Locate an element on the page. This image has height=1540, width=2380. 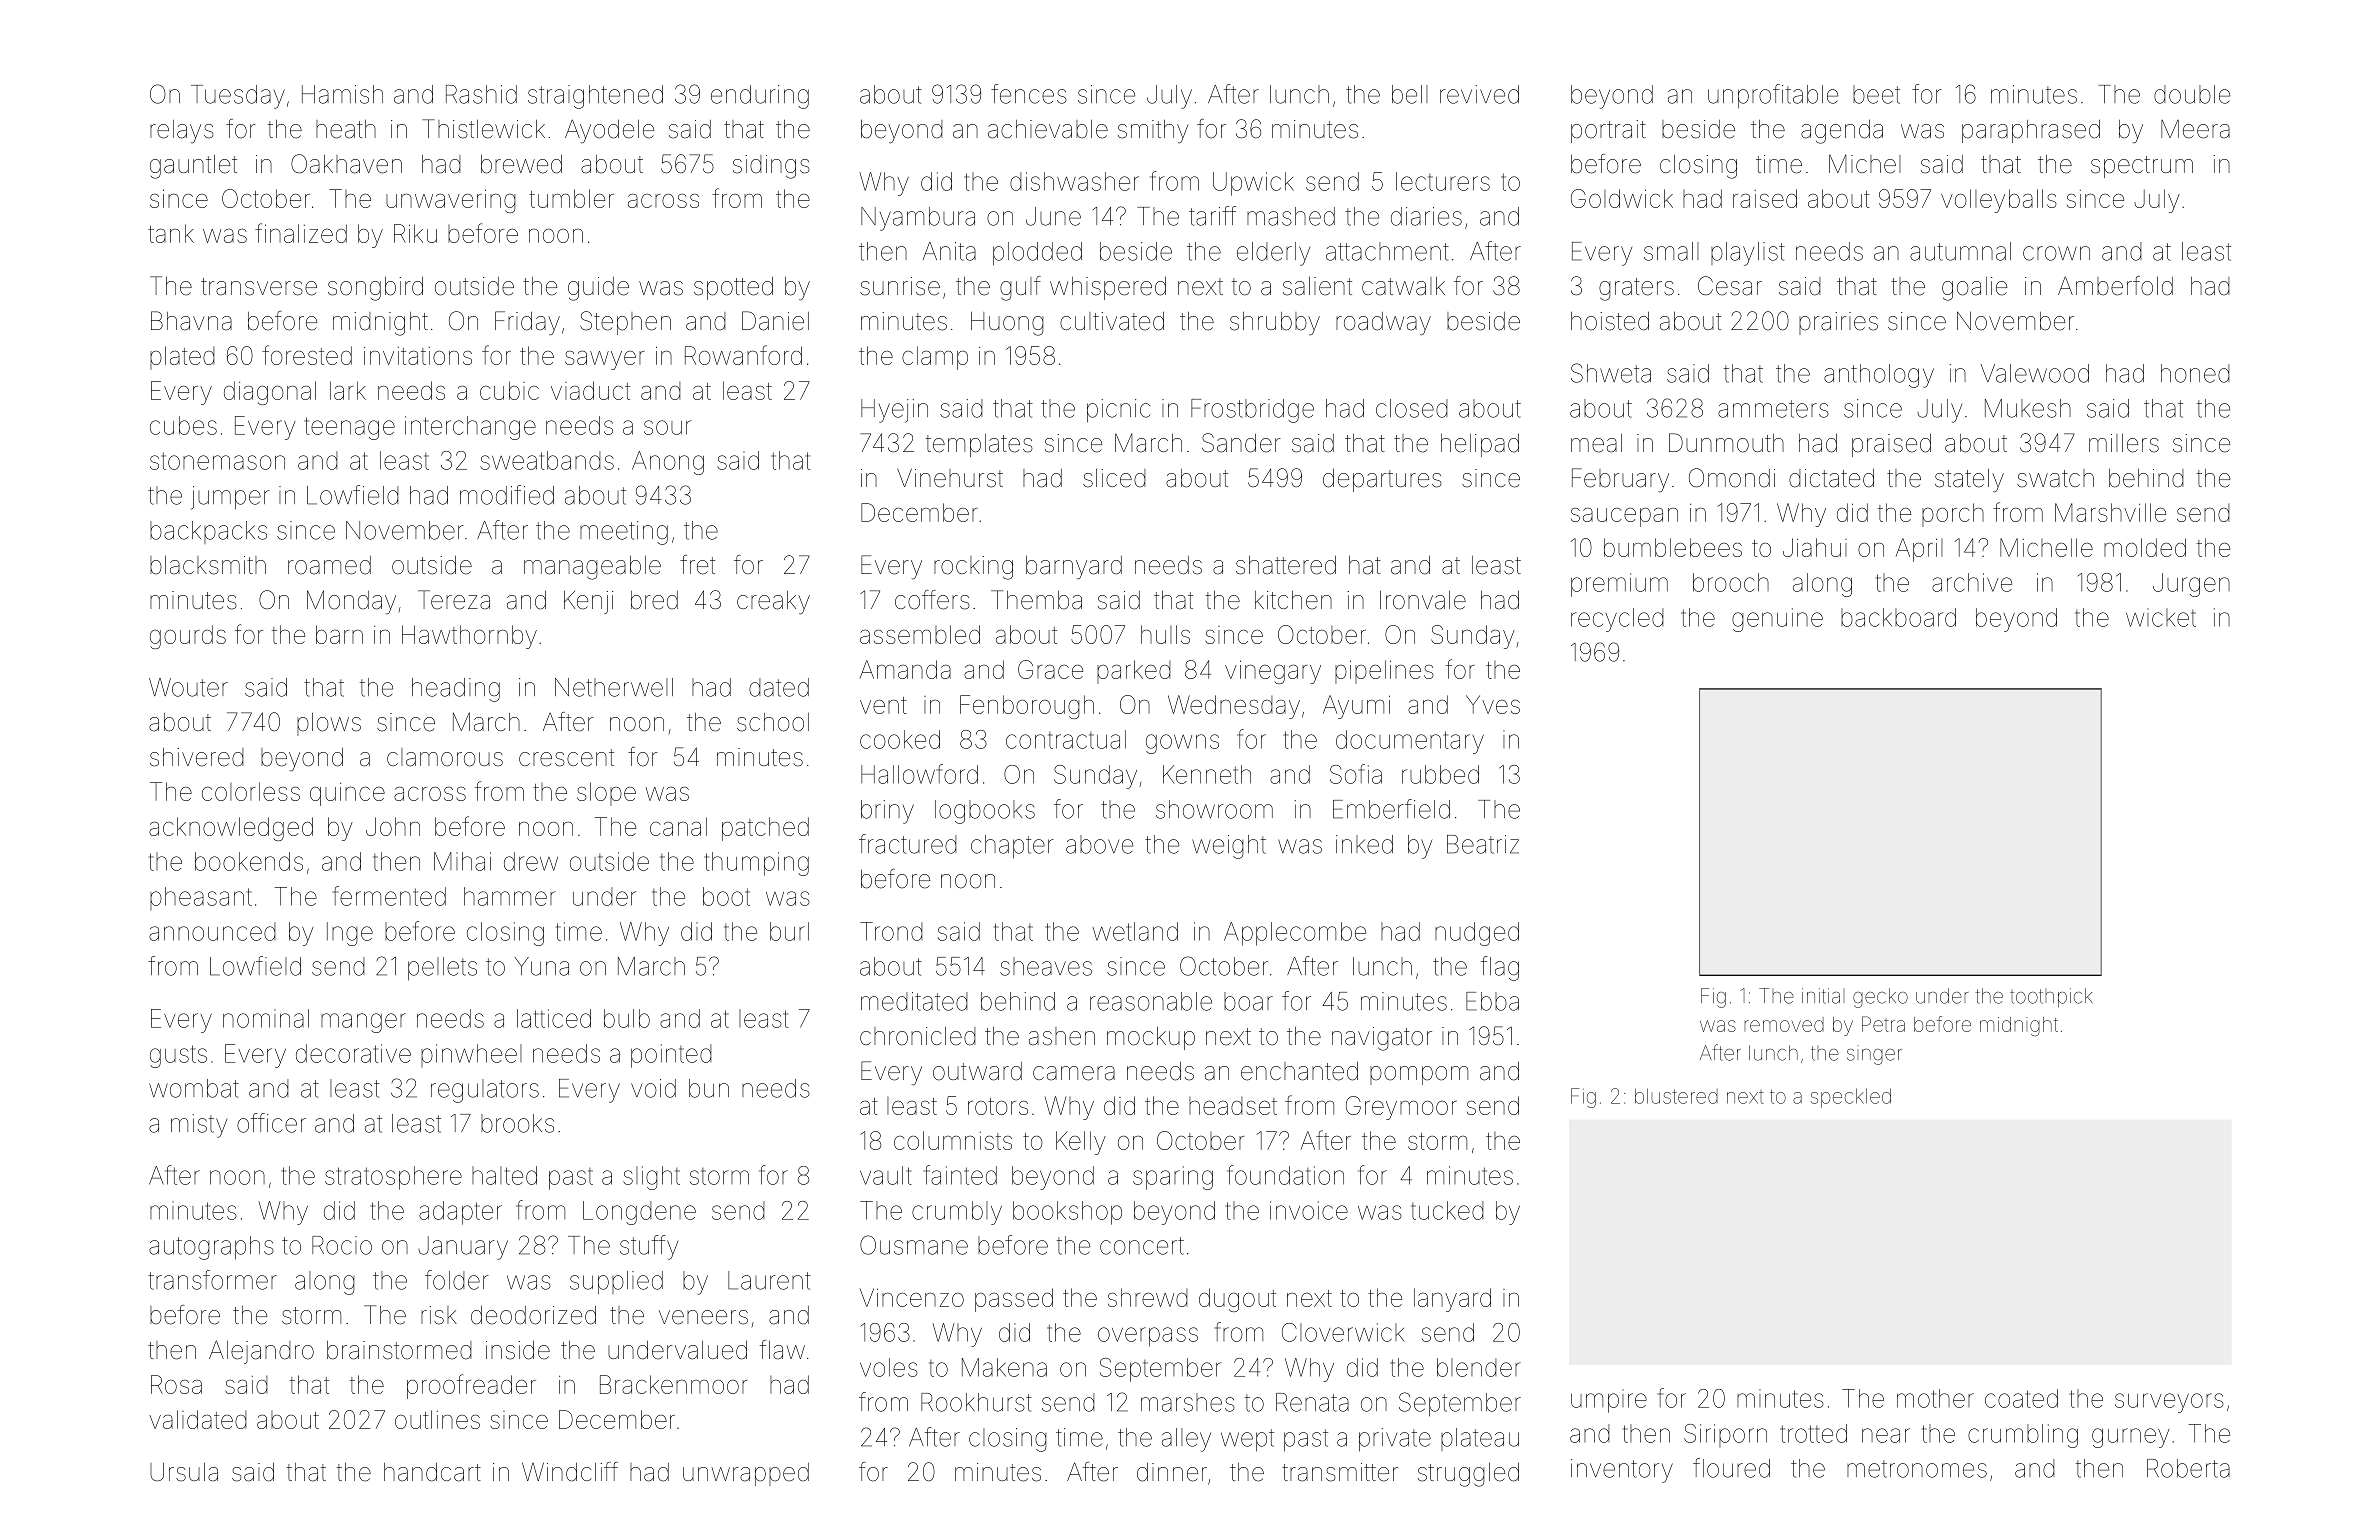
dictated is located at coordinates (1831, 478).
